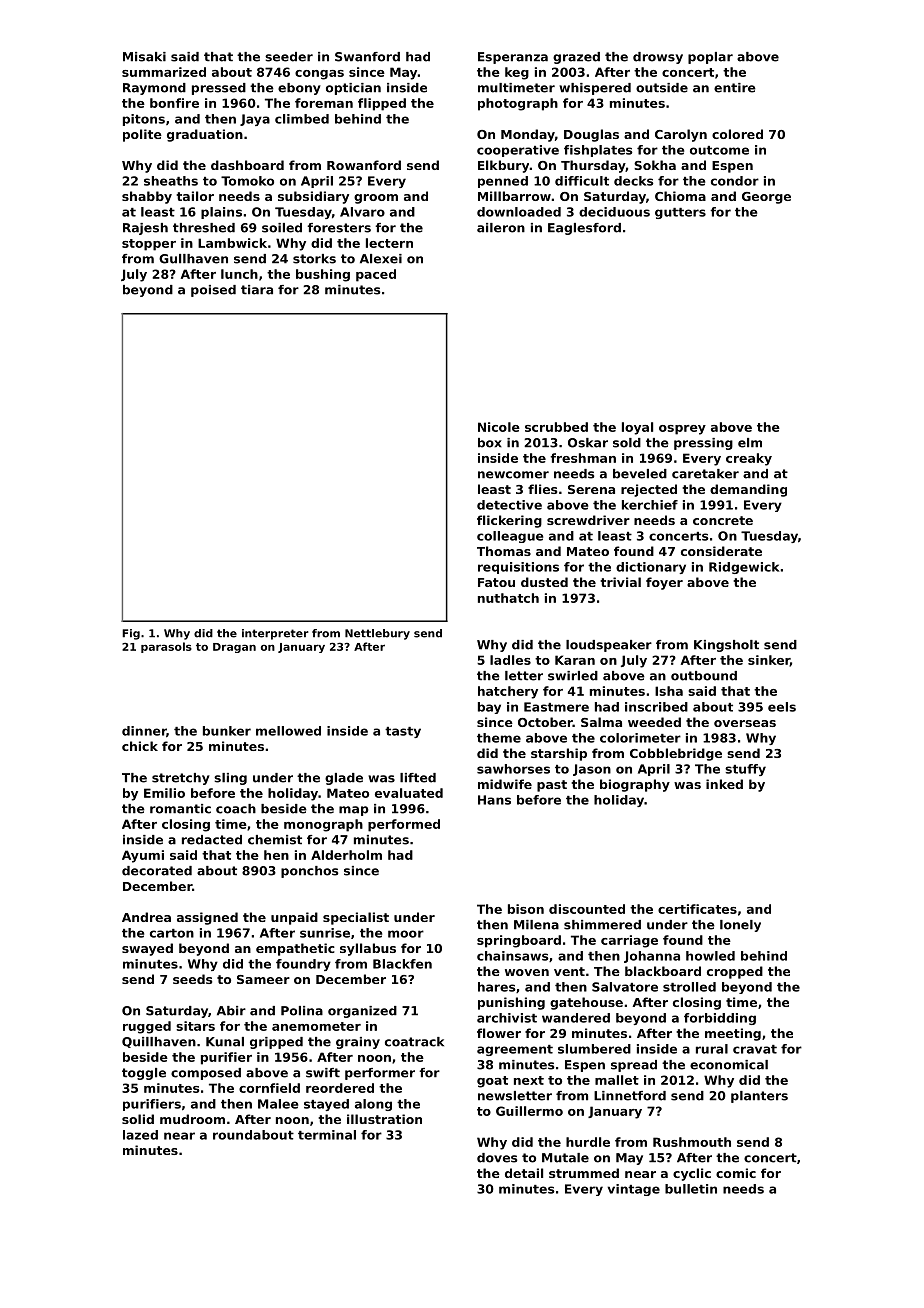 This document has width=924, height=1308. What do you see at coordinates (750, 443) in the document?
I see `elm` at bounding box center [750, 443].
